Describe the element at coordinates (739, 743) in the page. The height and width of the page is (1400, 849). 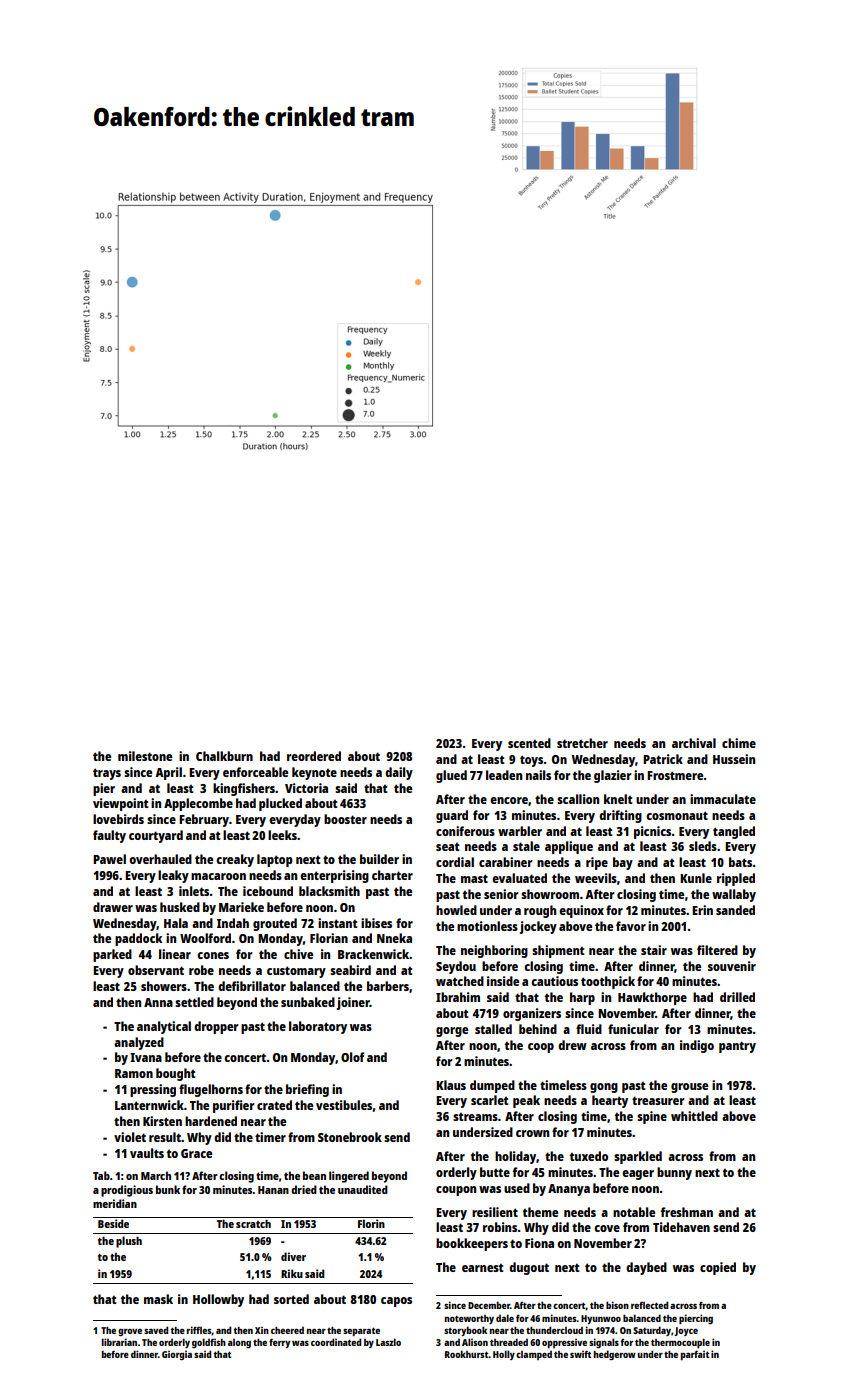
I see `chime` at that location.
